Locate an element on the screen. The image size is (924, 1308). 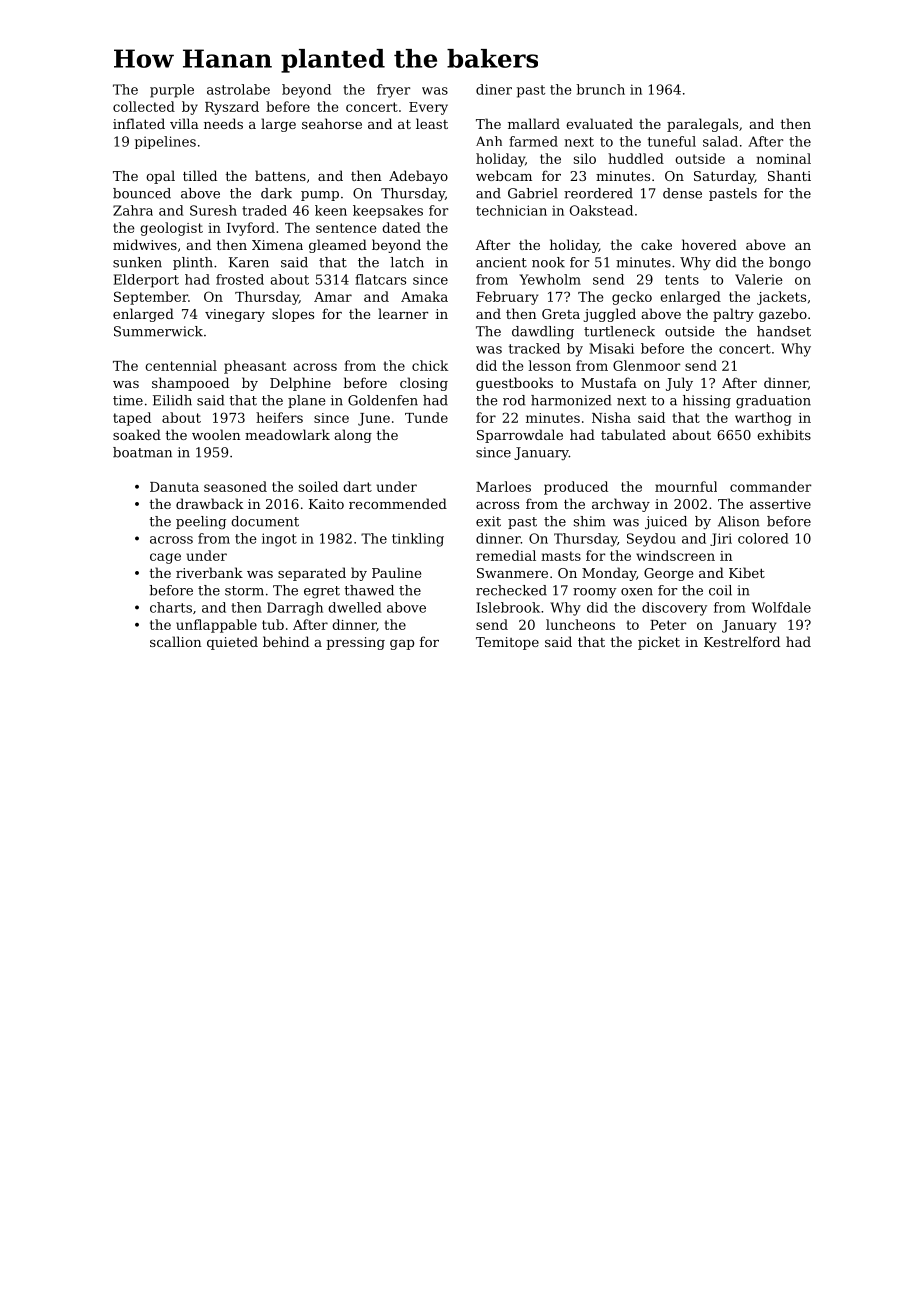
Every is located at coordinates (428, 108).
